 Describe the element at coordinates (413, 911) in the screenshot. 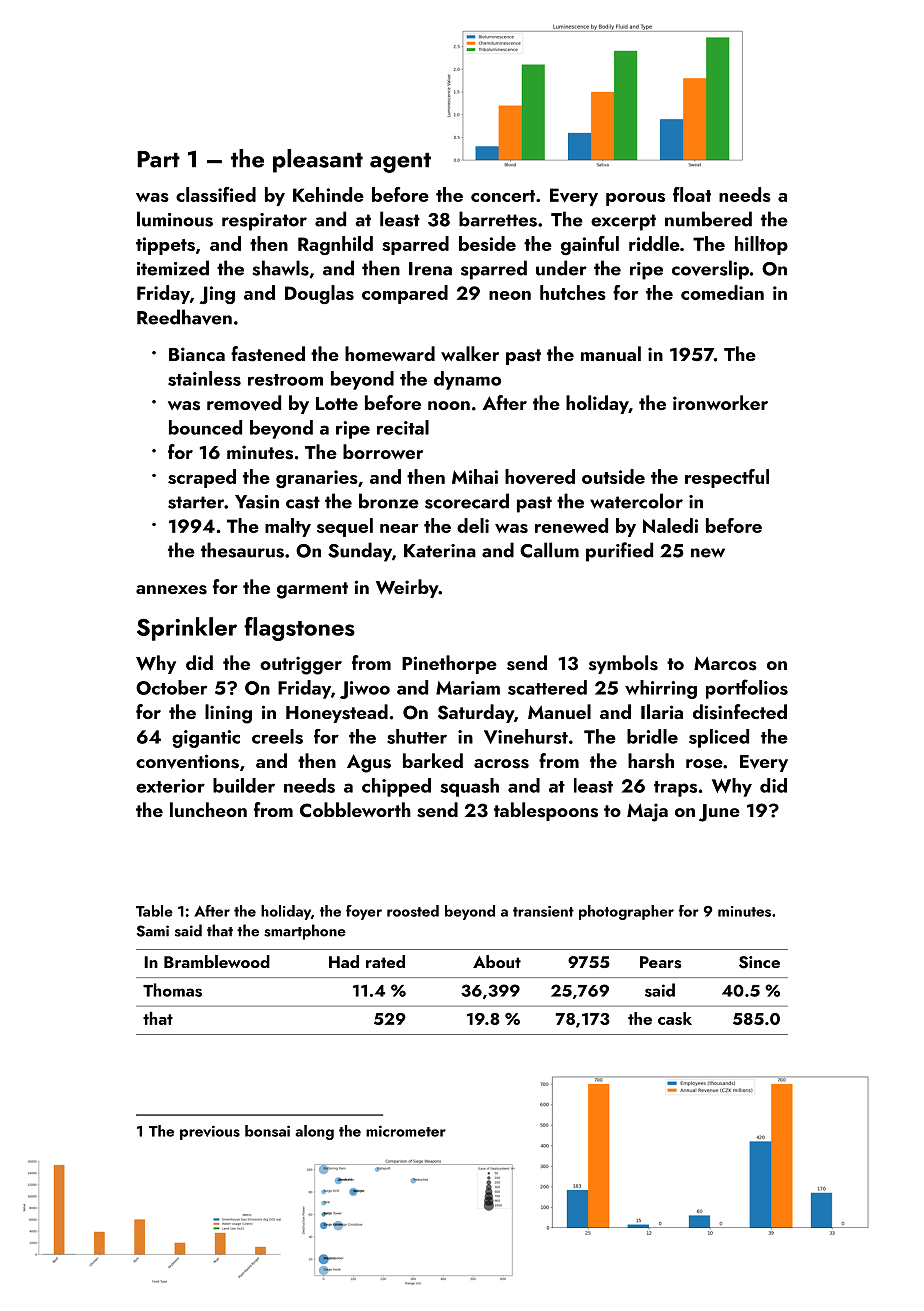

I see `roosted` at that location.
